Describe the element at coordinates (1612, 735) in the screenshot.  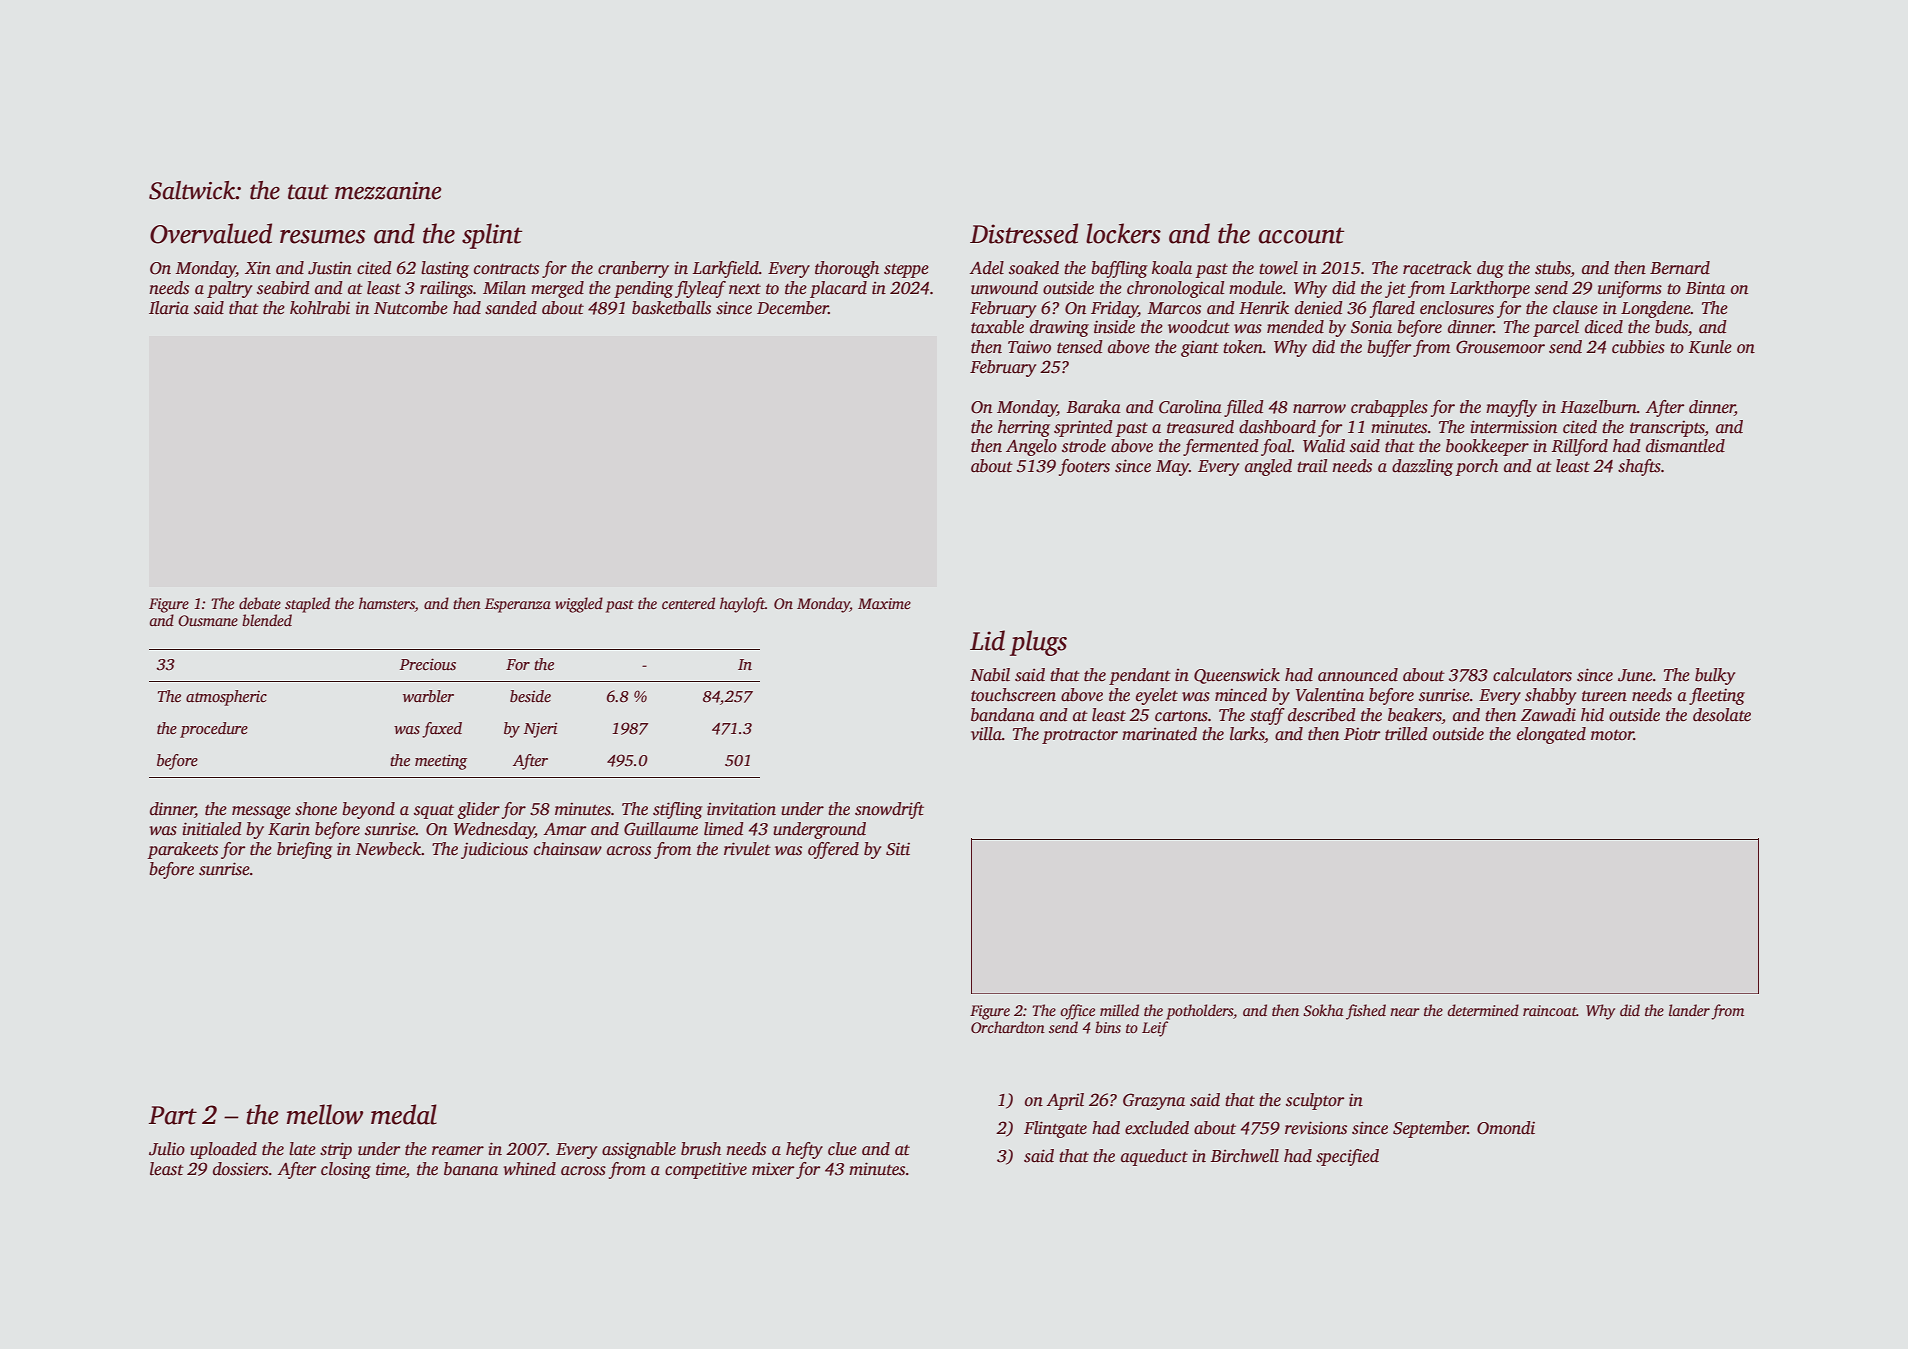
I see `motor` at that location.
